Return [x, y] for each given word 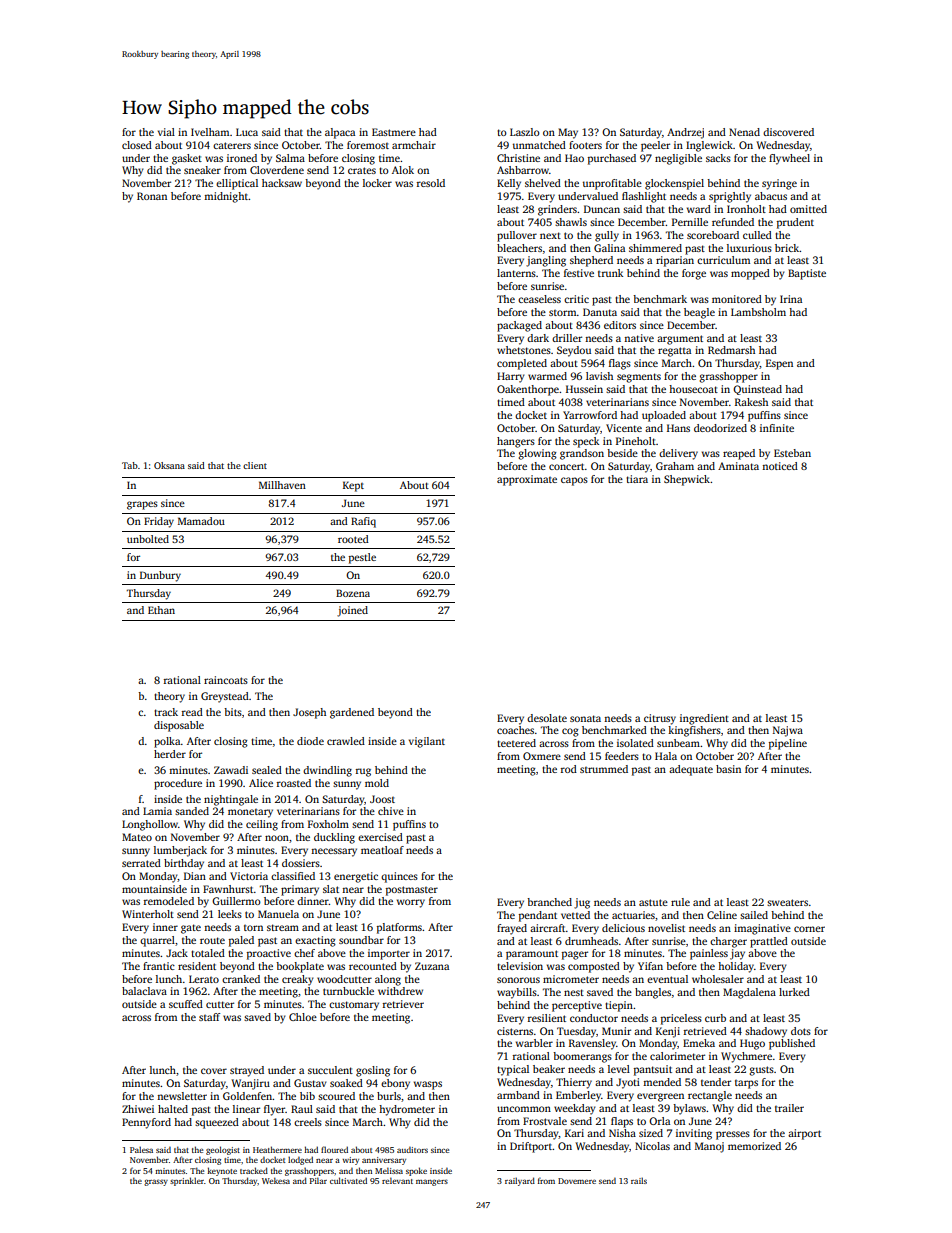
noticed [780, 466]
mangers [432, 1182]
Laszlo [525, 132]
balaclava [144, 991]
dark [538, 338]
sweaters [787, 902]
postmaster [412, 891]
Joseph [309, 713]
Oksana [169, 465]
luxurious [749, 248]
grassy [156, 1182]
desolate [547, 718]
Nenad [744, 132]
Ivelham [210, 132]
